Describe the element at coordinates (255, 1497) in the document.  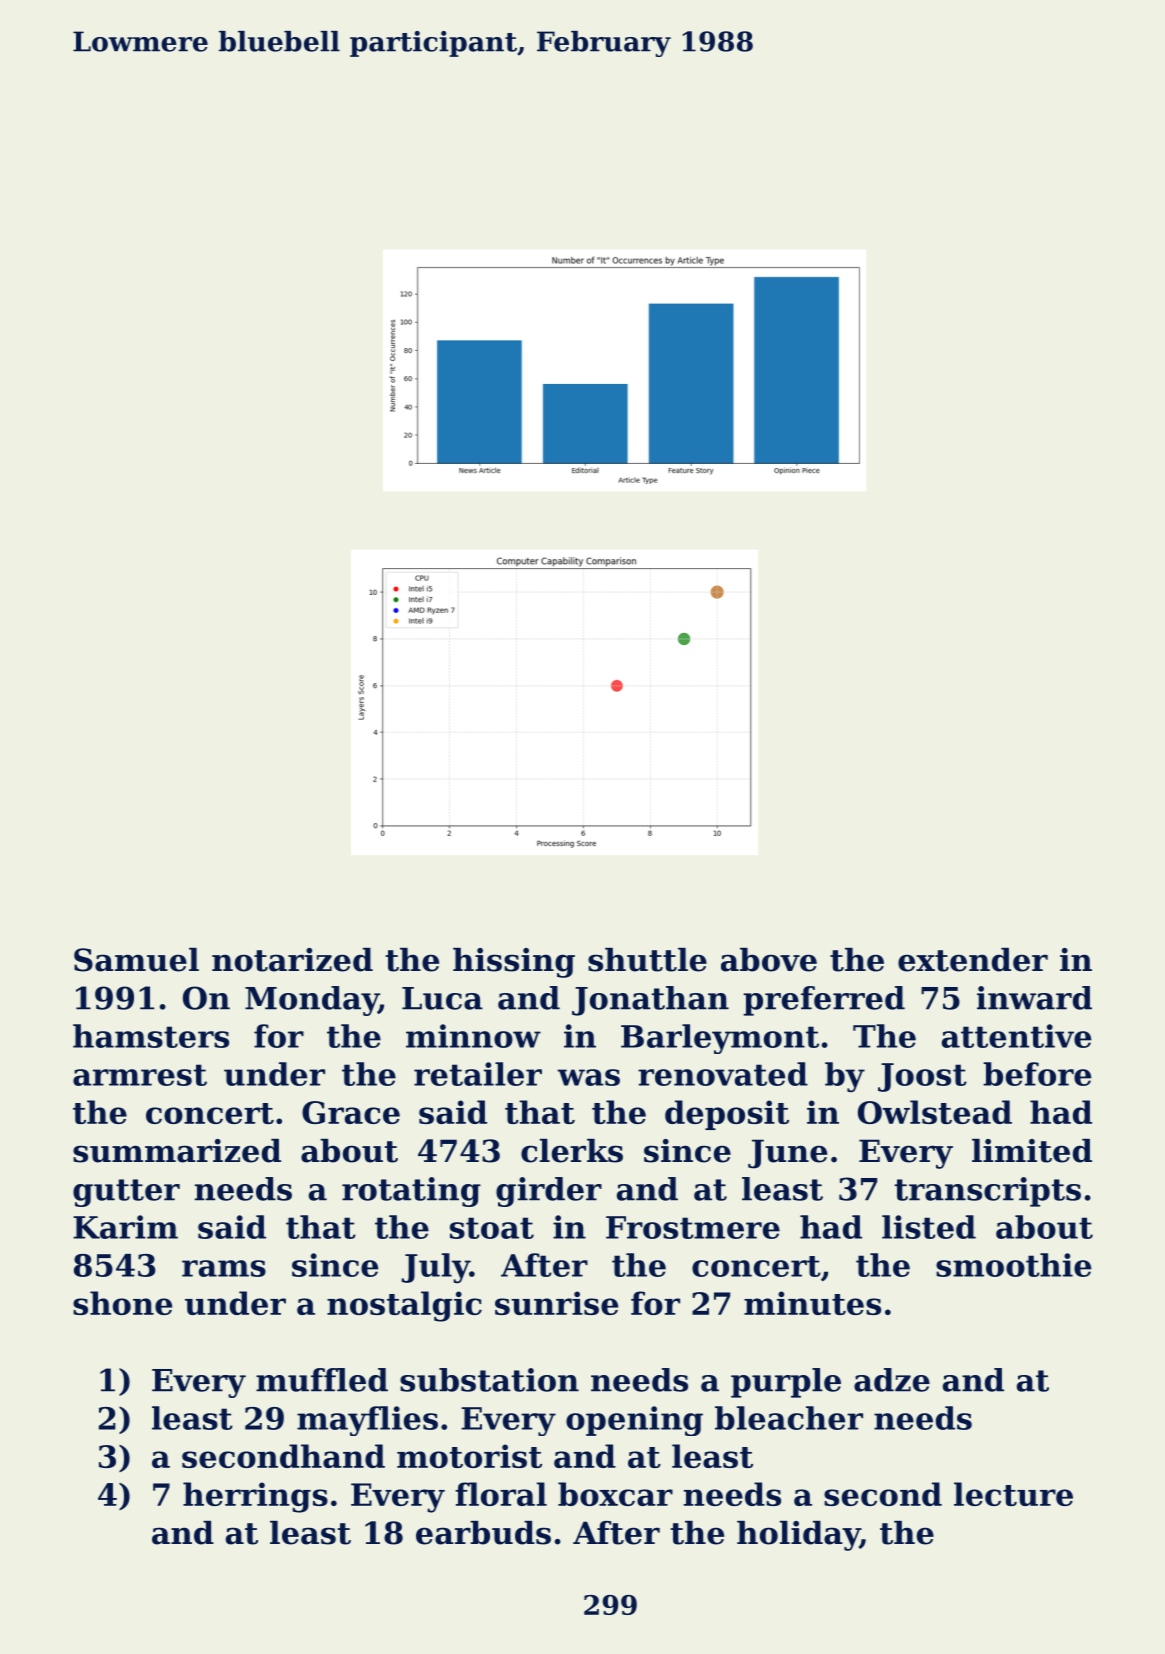
I see `herrings` at that location.
